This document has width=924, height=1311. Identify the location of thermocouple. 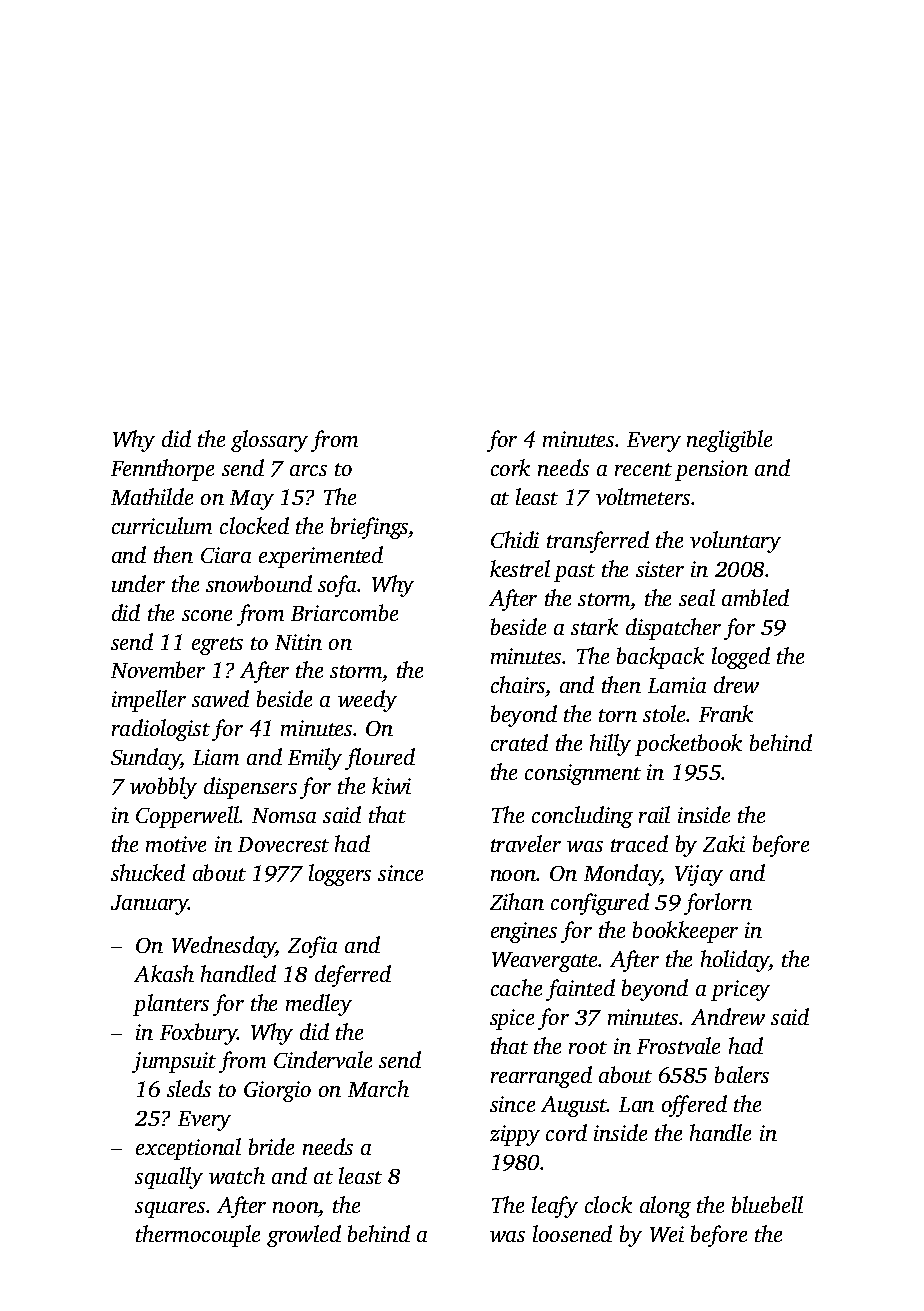
(198, 1236).
